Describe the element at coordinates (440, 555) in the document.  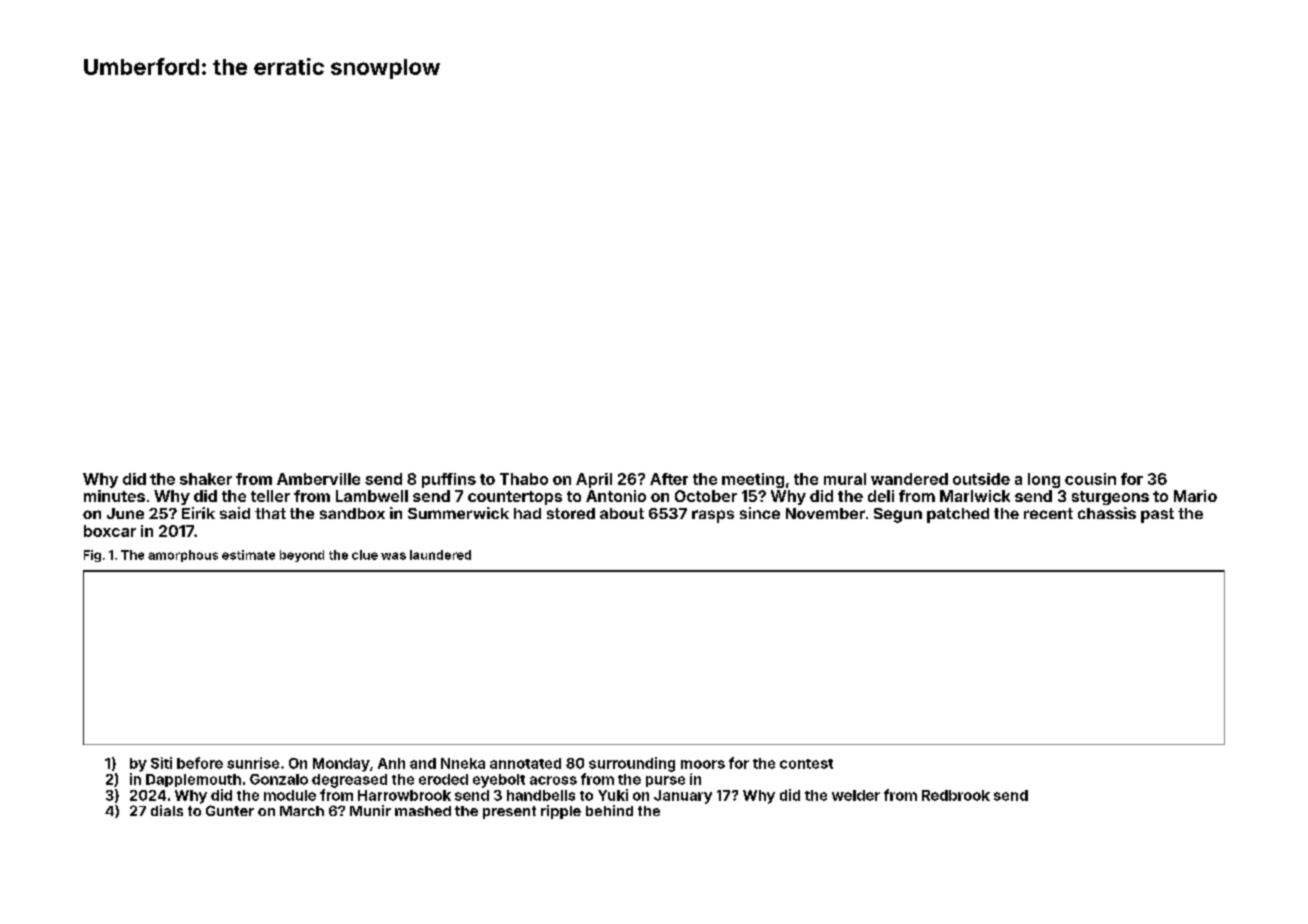
I see `laundered` at that location.
